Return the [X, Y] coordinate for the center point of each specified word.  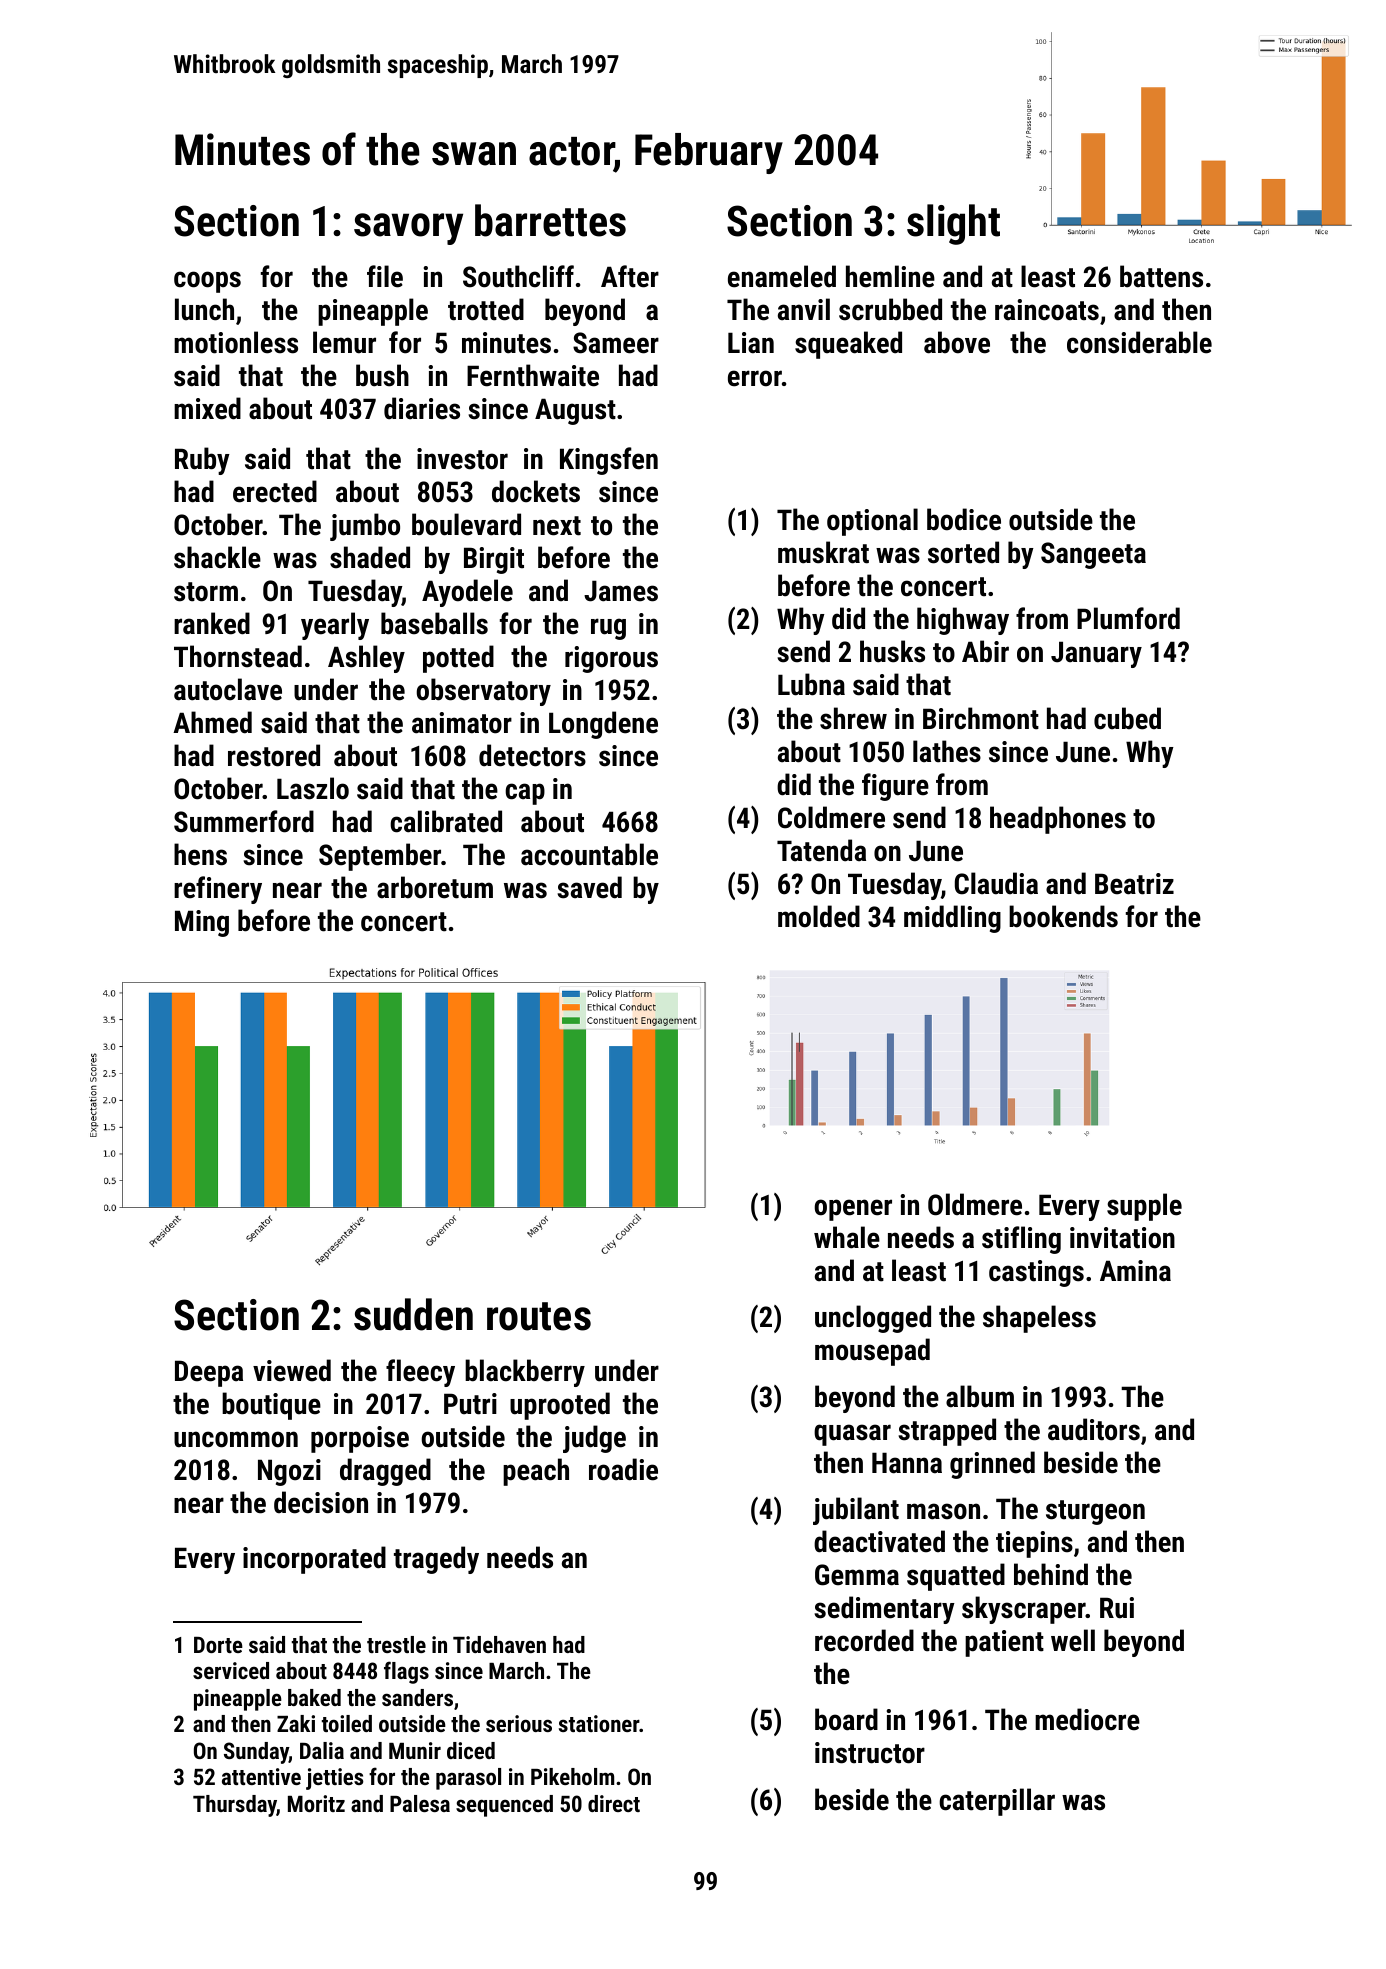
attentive [261, 1776]
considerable [1139, 342]
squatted [956, 1577]
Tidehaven [499, 1644]
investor [462, 459]
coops [207, 282]
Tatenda [821, 850]
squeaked [848, 345]
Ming [202, 923]
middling [952, 919]
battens [1161, 276]
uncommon [236, 1439]
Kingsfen [609, 461]
